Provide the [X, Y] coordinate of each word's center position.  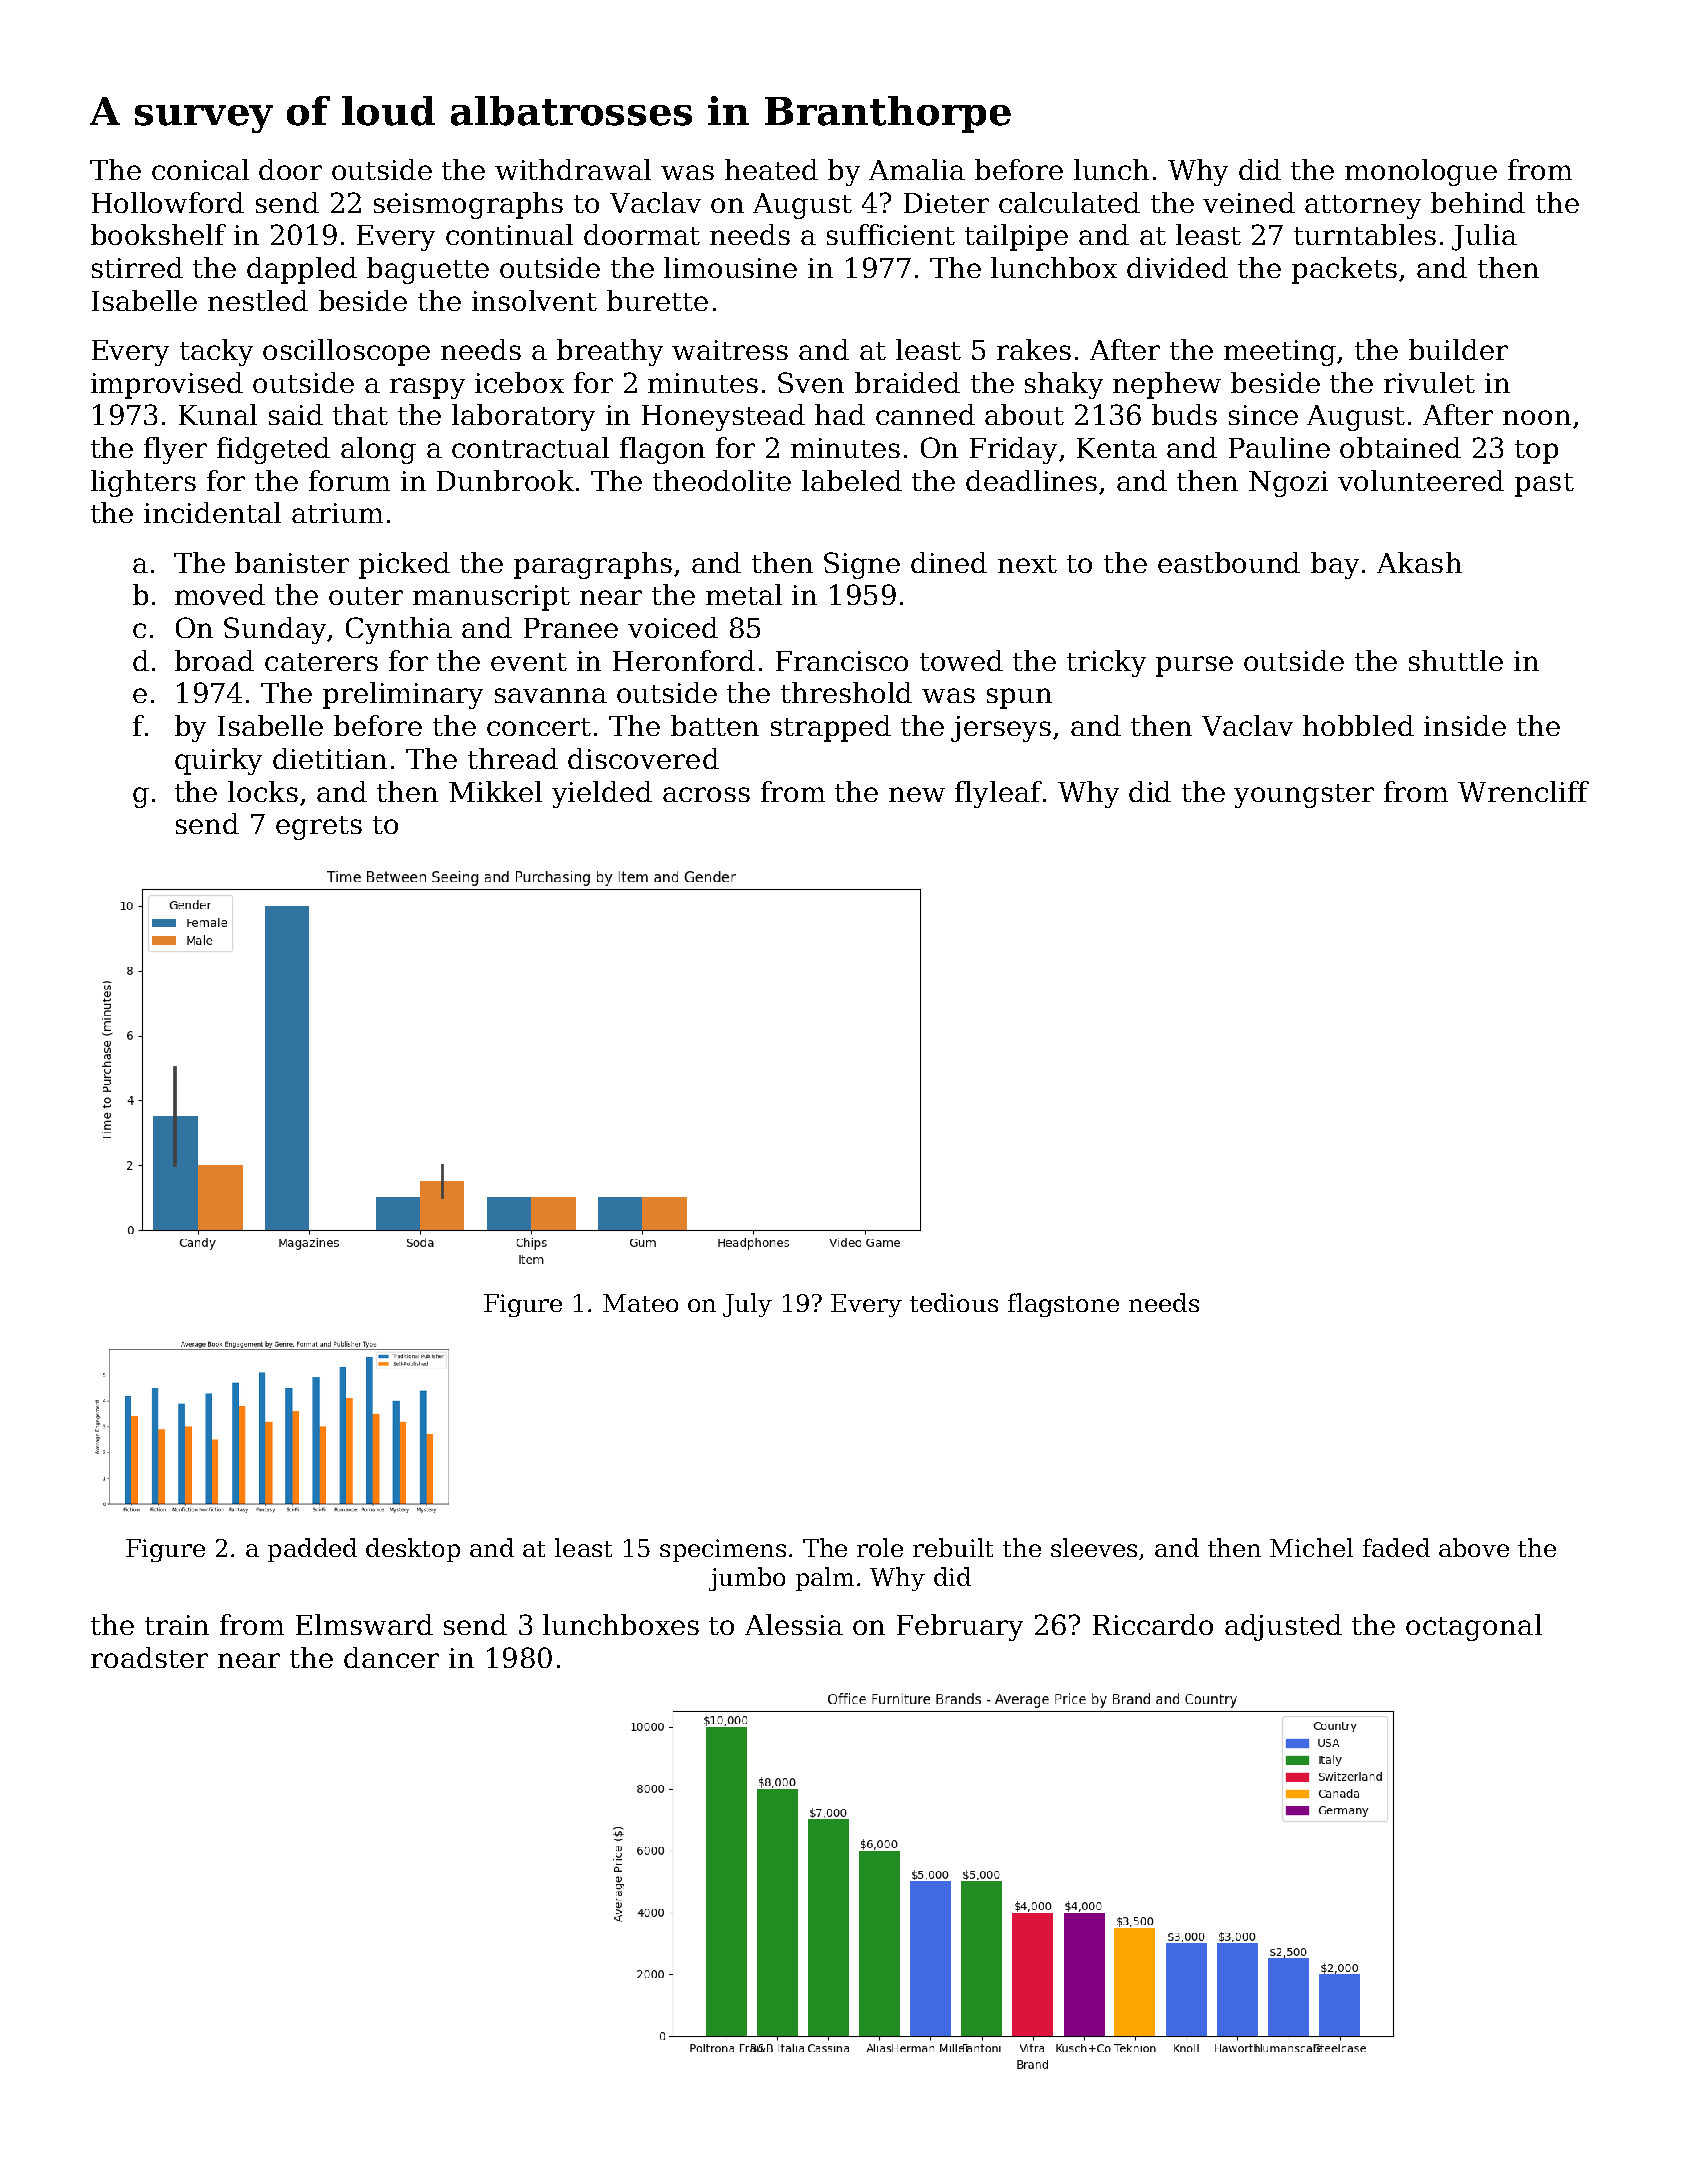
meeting [1281, 353]
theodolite [722, 480]
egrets [319, 828]
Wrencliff [1523, 791]
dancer [391, 1657]
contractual [530, 447]
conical [200, 169]
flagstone [1063, 1305]
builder [1458, 349]
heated [771, 169]
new [917, 794]
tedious [954, 1302]
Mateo [640, 1303]
